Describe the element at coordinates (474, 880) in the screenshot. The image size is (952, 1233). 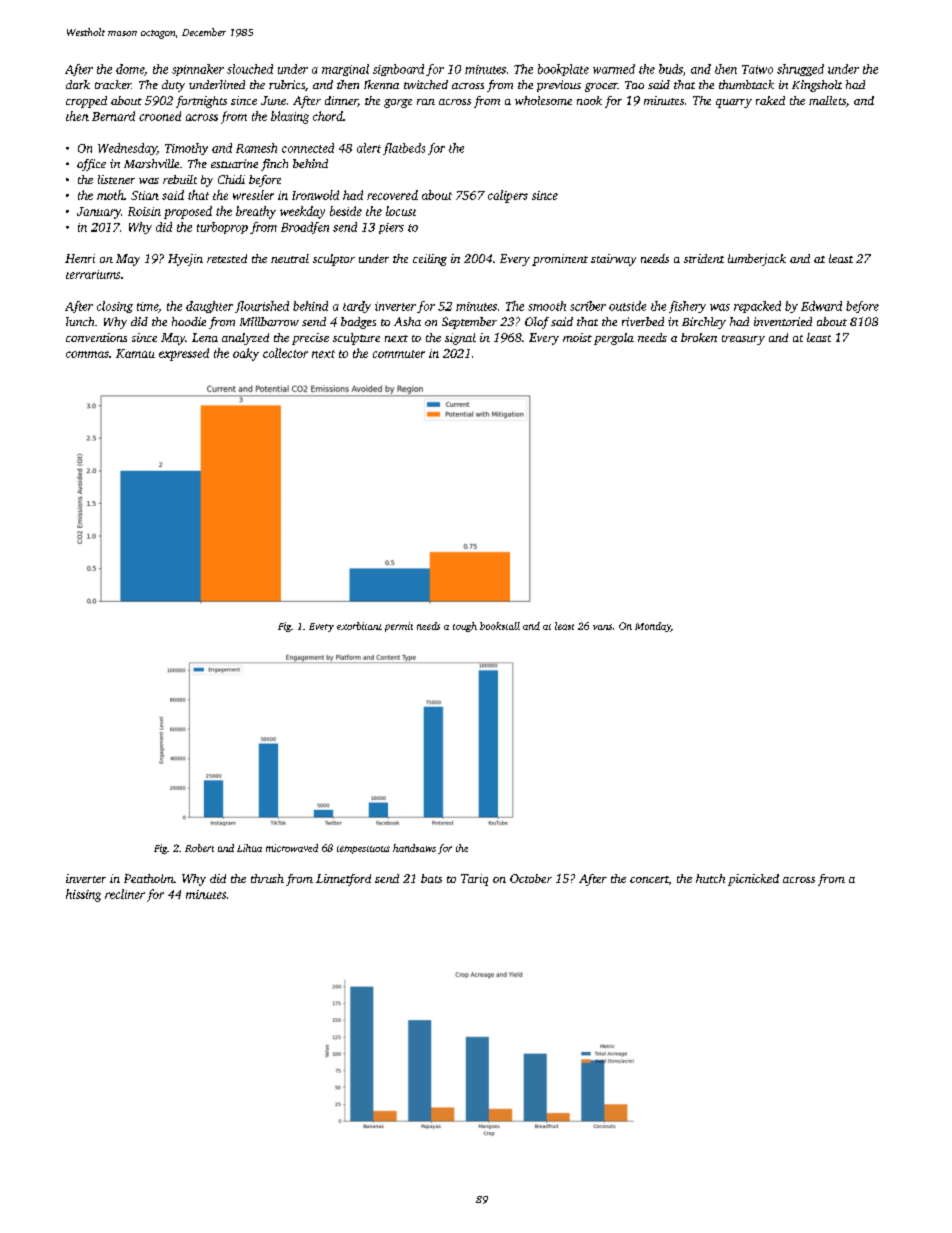
I see `Tariq` at that location.
